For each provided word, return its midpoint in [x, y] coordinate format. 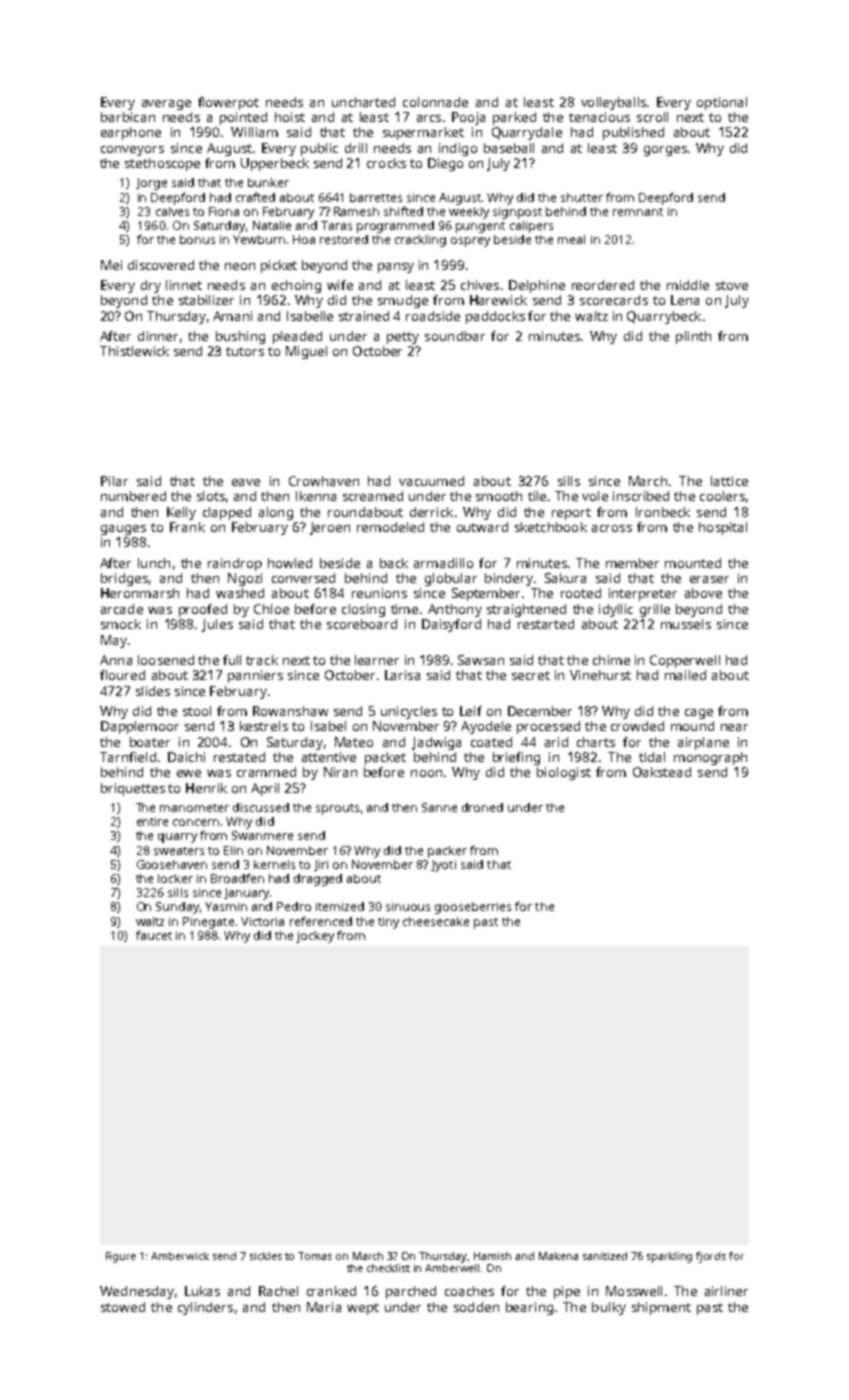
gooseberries [473, 908]
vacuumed [431, 481]
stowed [123, 1307]
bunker [268, 182]
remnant [638, 212]
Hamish [492, 1256]
